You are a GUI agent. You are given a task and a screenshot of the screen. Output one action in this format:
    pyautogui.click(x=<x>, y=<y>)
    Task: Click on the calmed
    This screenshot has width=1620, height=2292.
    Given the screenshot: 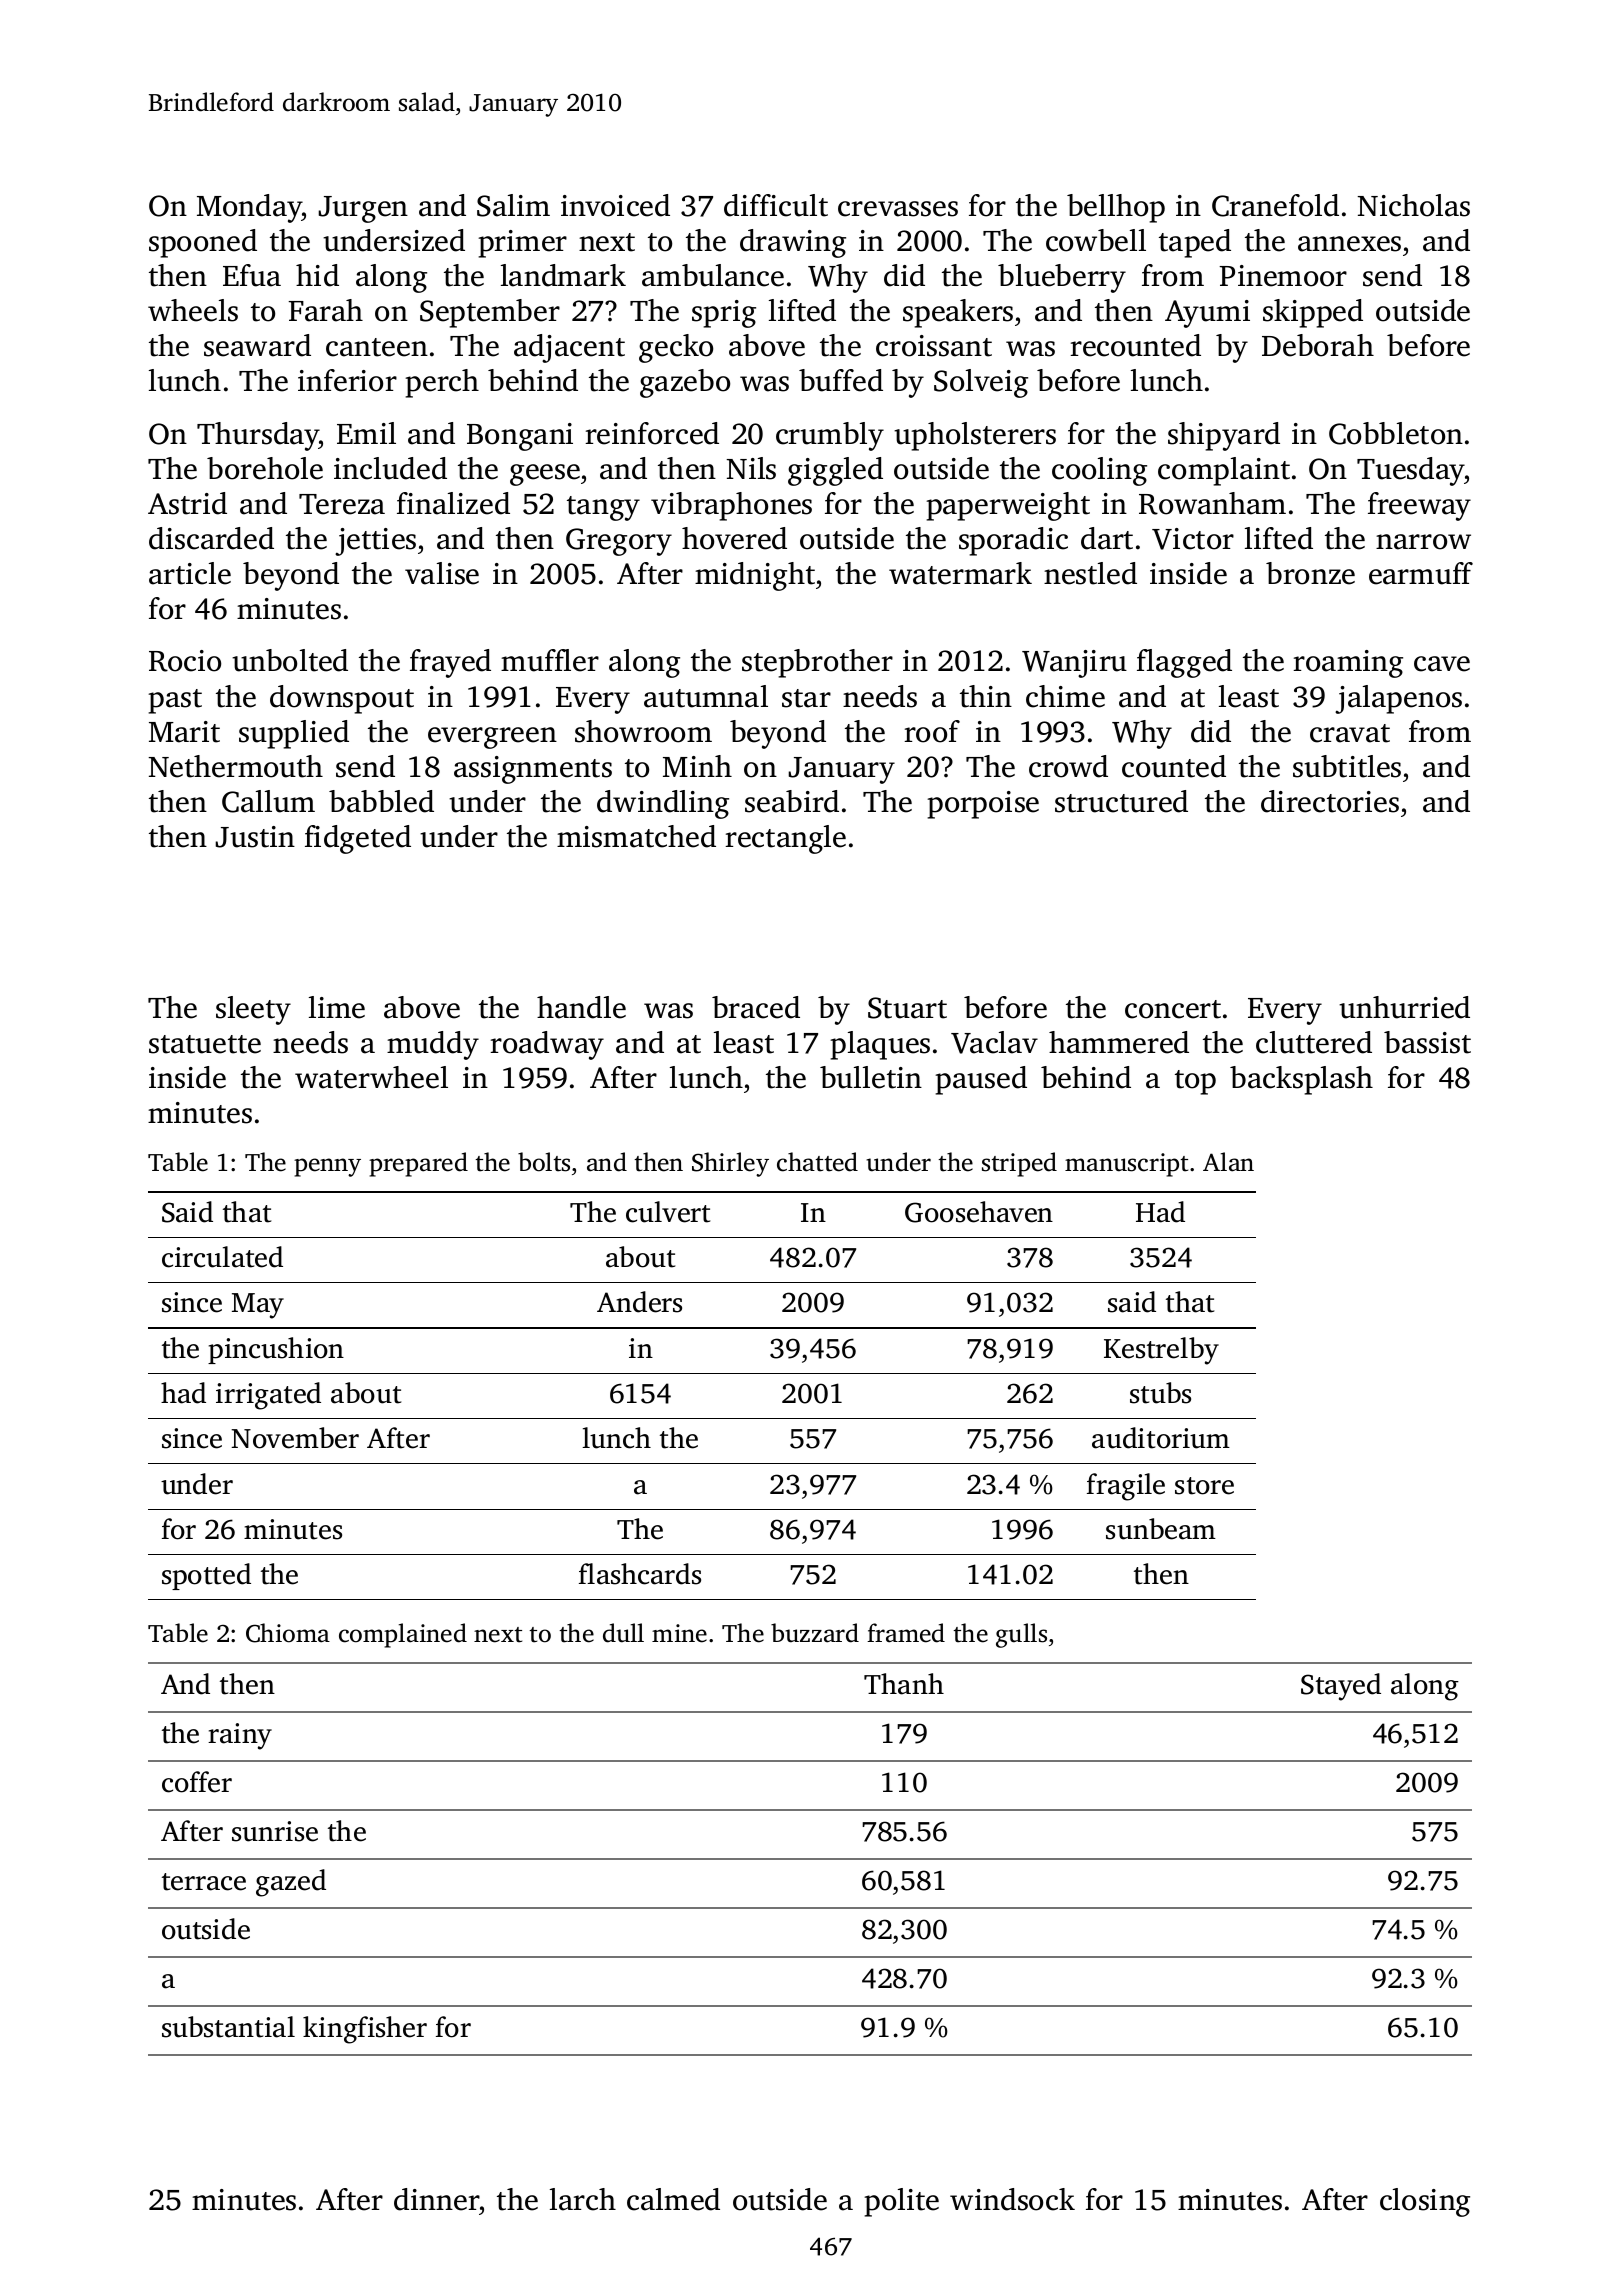 What is the action you would take?
    pyautogui.click(x=673, y=2199)
